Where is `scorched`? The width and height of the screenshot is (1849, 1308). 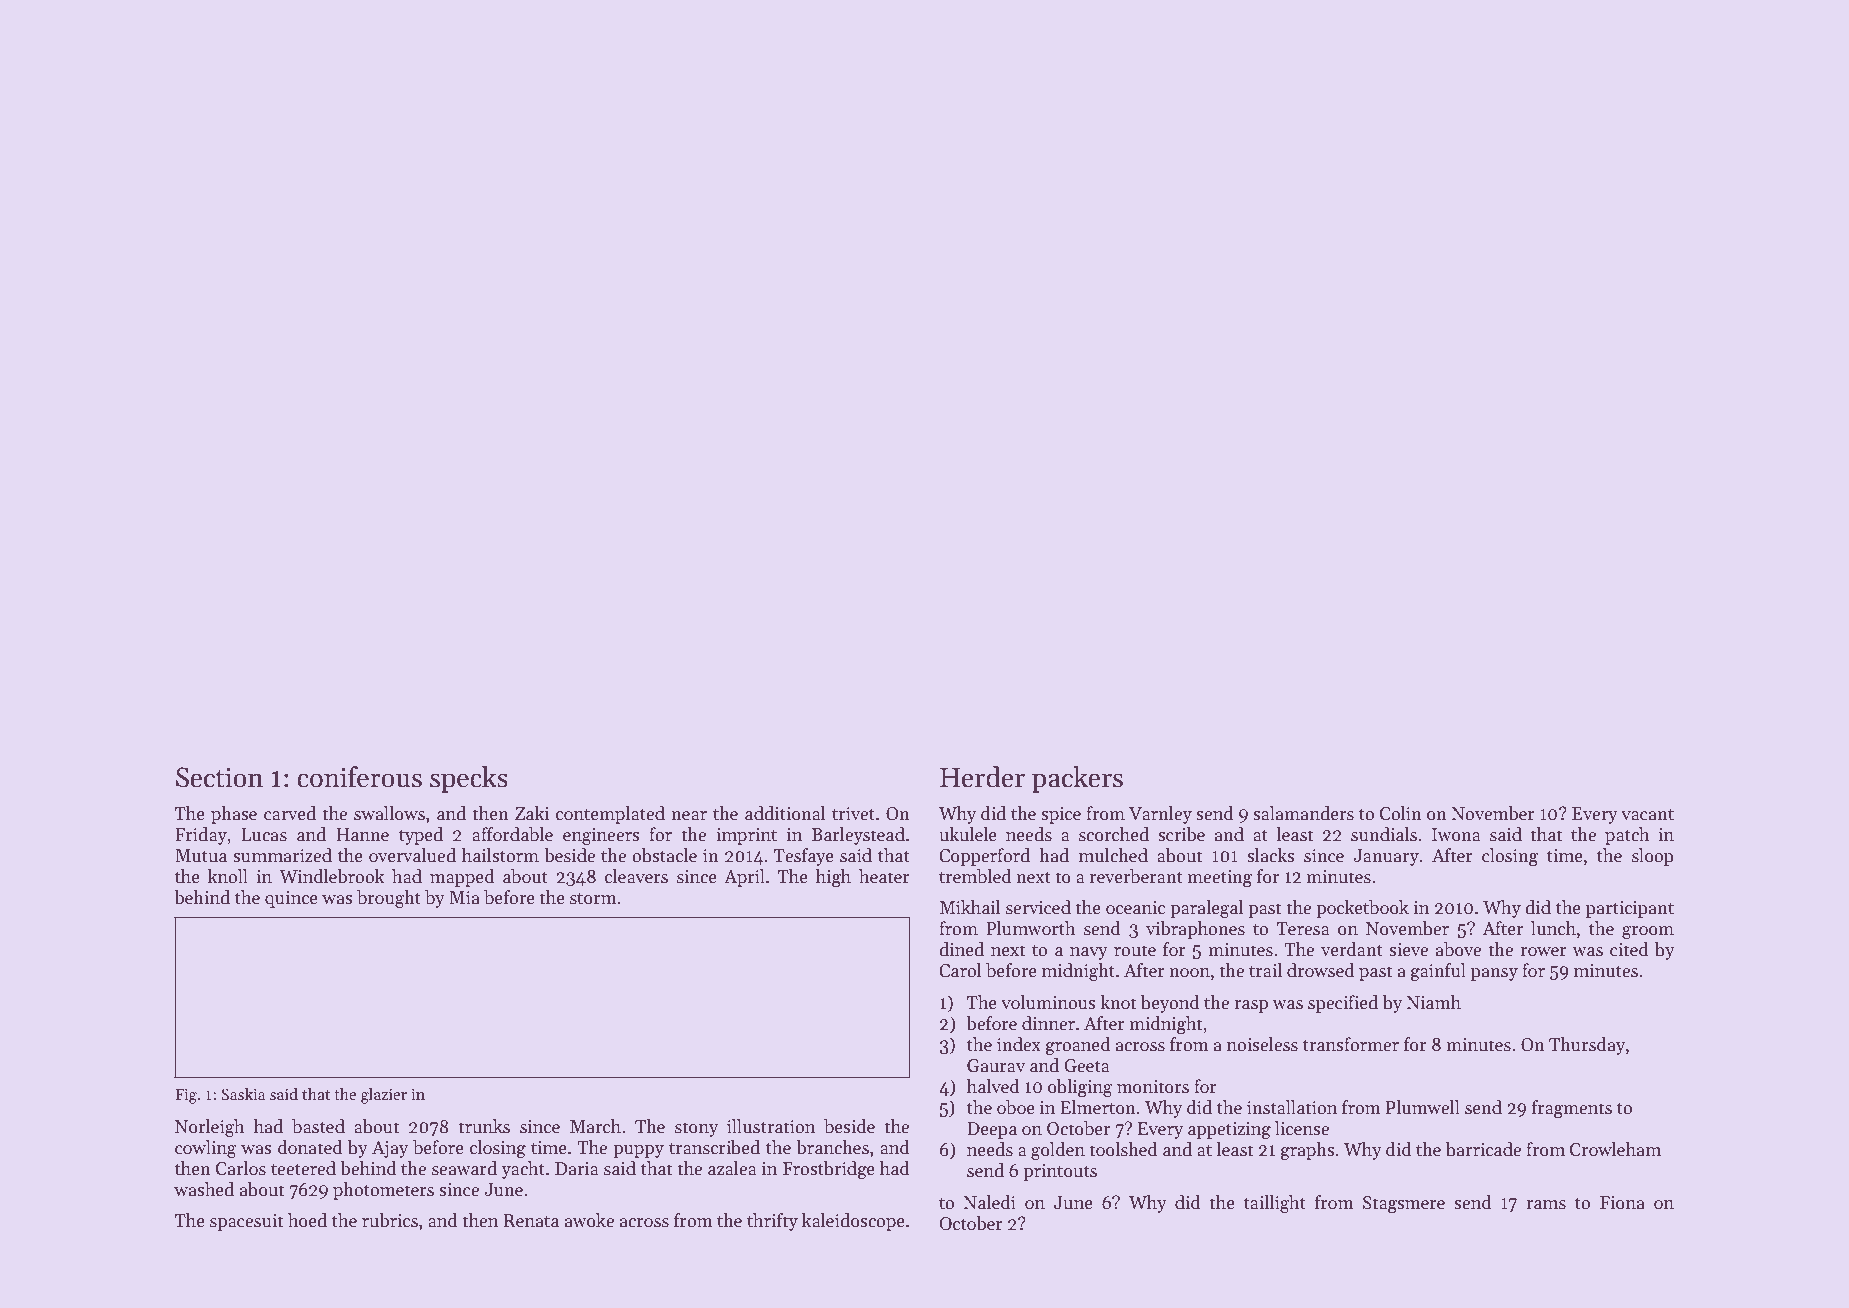 scorched is located at coordinates (1114, 834).
